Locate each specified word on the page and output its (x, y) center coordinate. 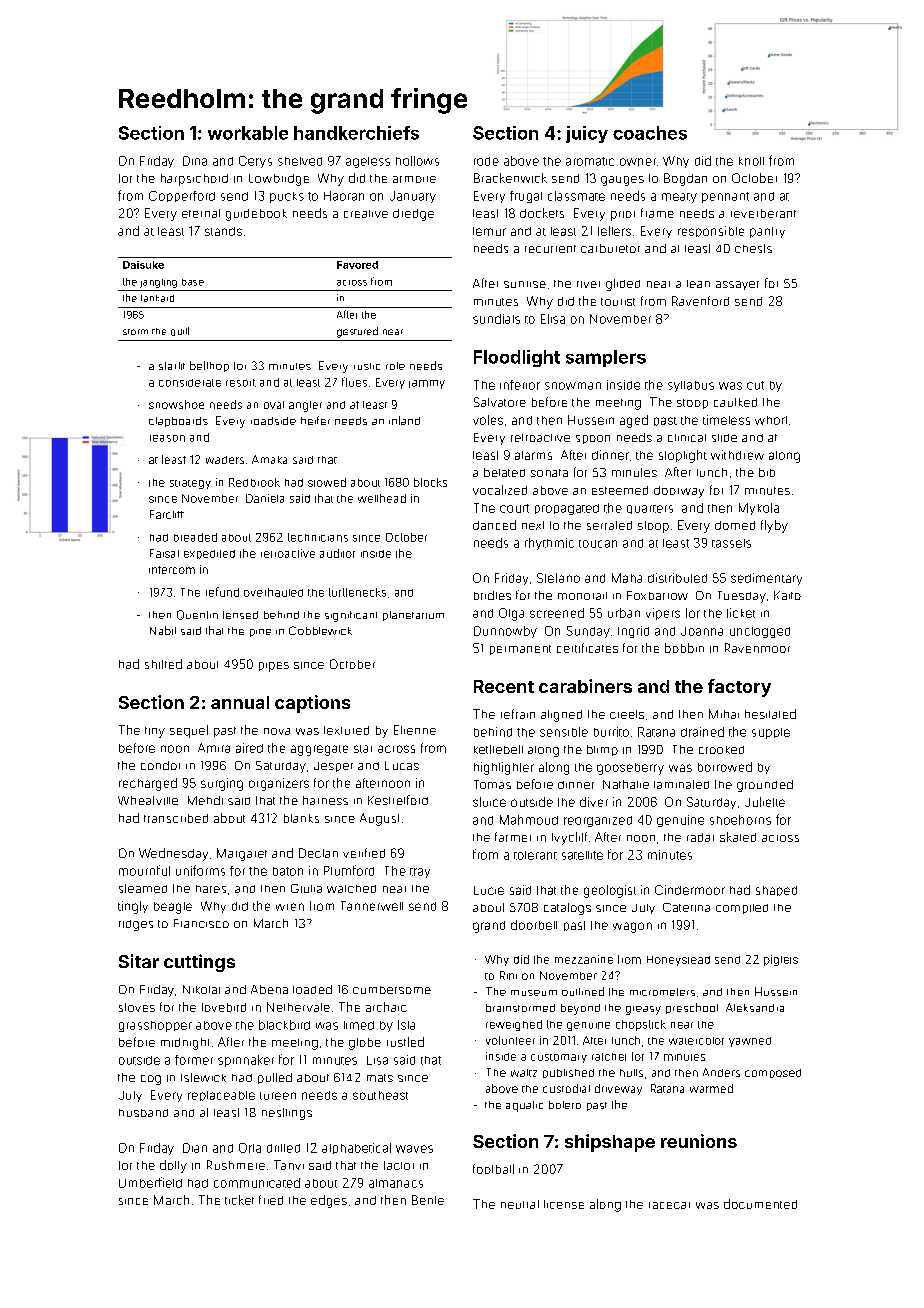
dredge (413, 215)
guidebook (256, 215)
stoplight (683, 456)
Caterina (686, 907)
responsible (711, 231)
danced (494, 525)
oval (274, 405)
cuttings (199, 963)
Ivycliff (569, 838)
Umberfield (150, 1182)
